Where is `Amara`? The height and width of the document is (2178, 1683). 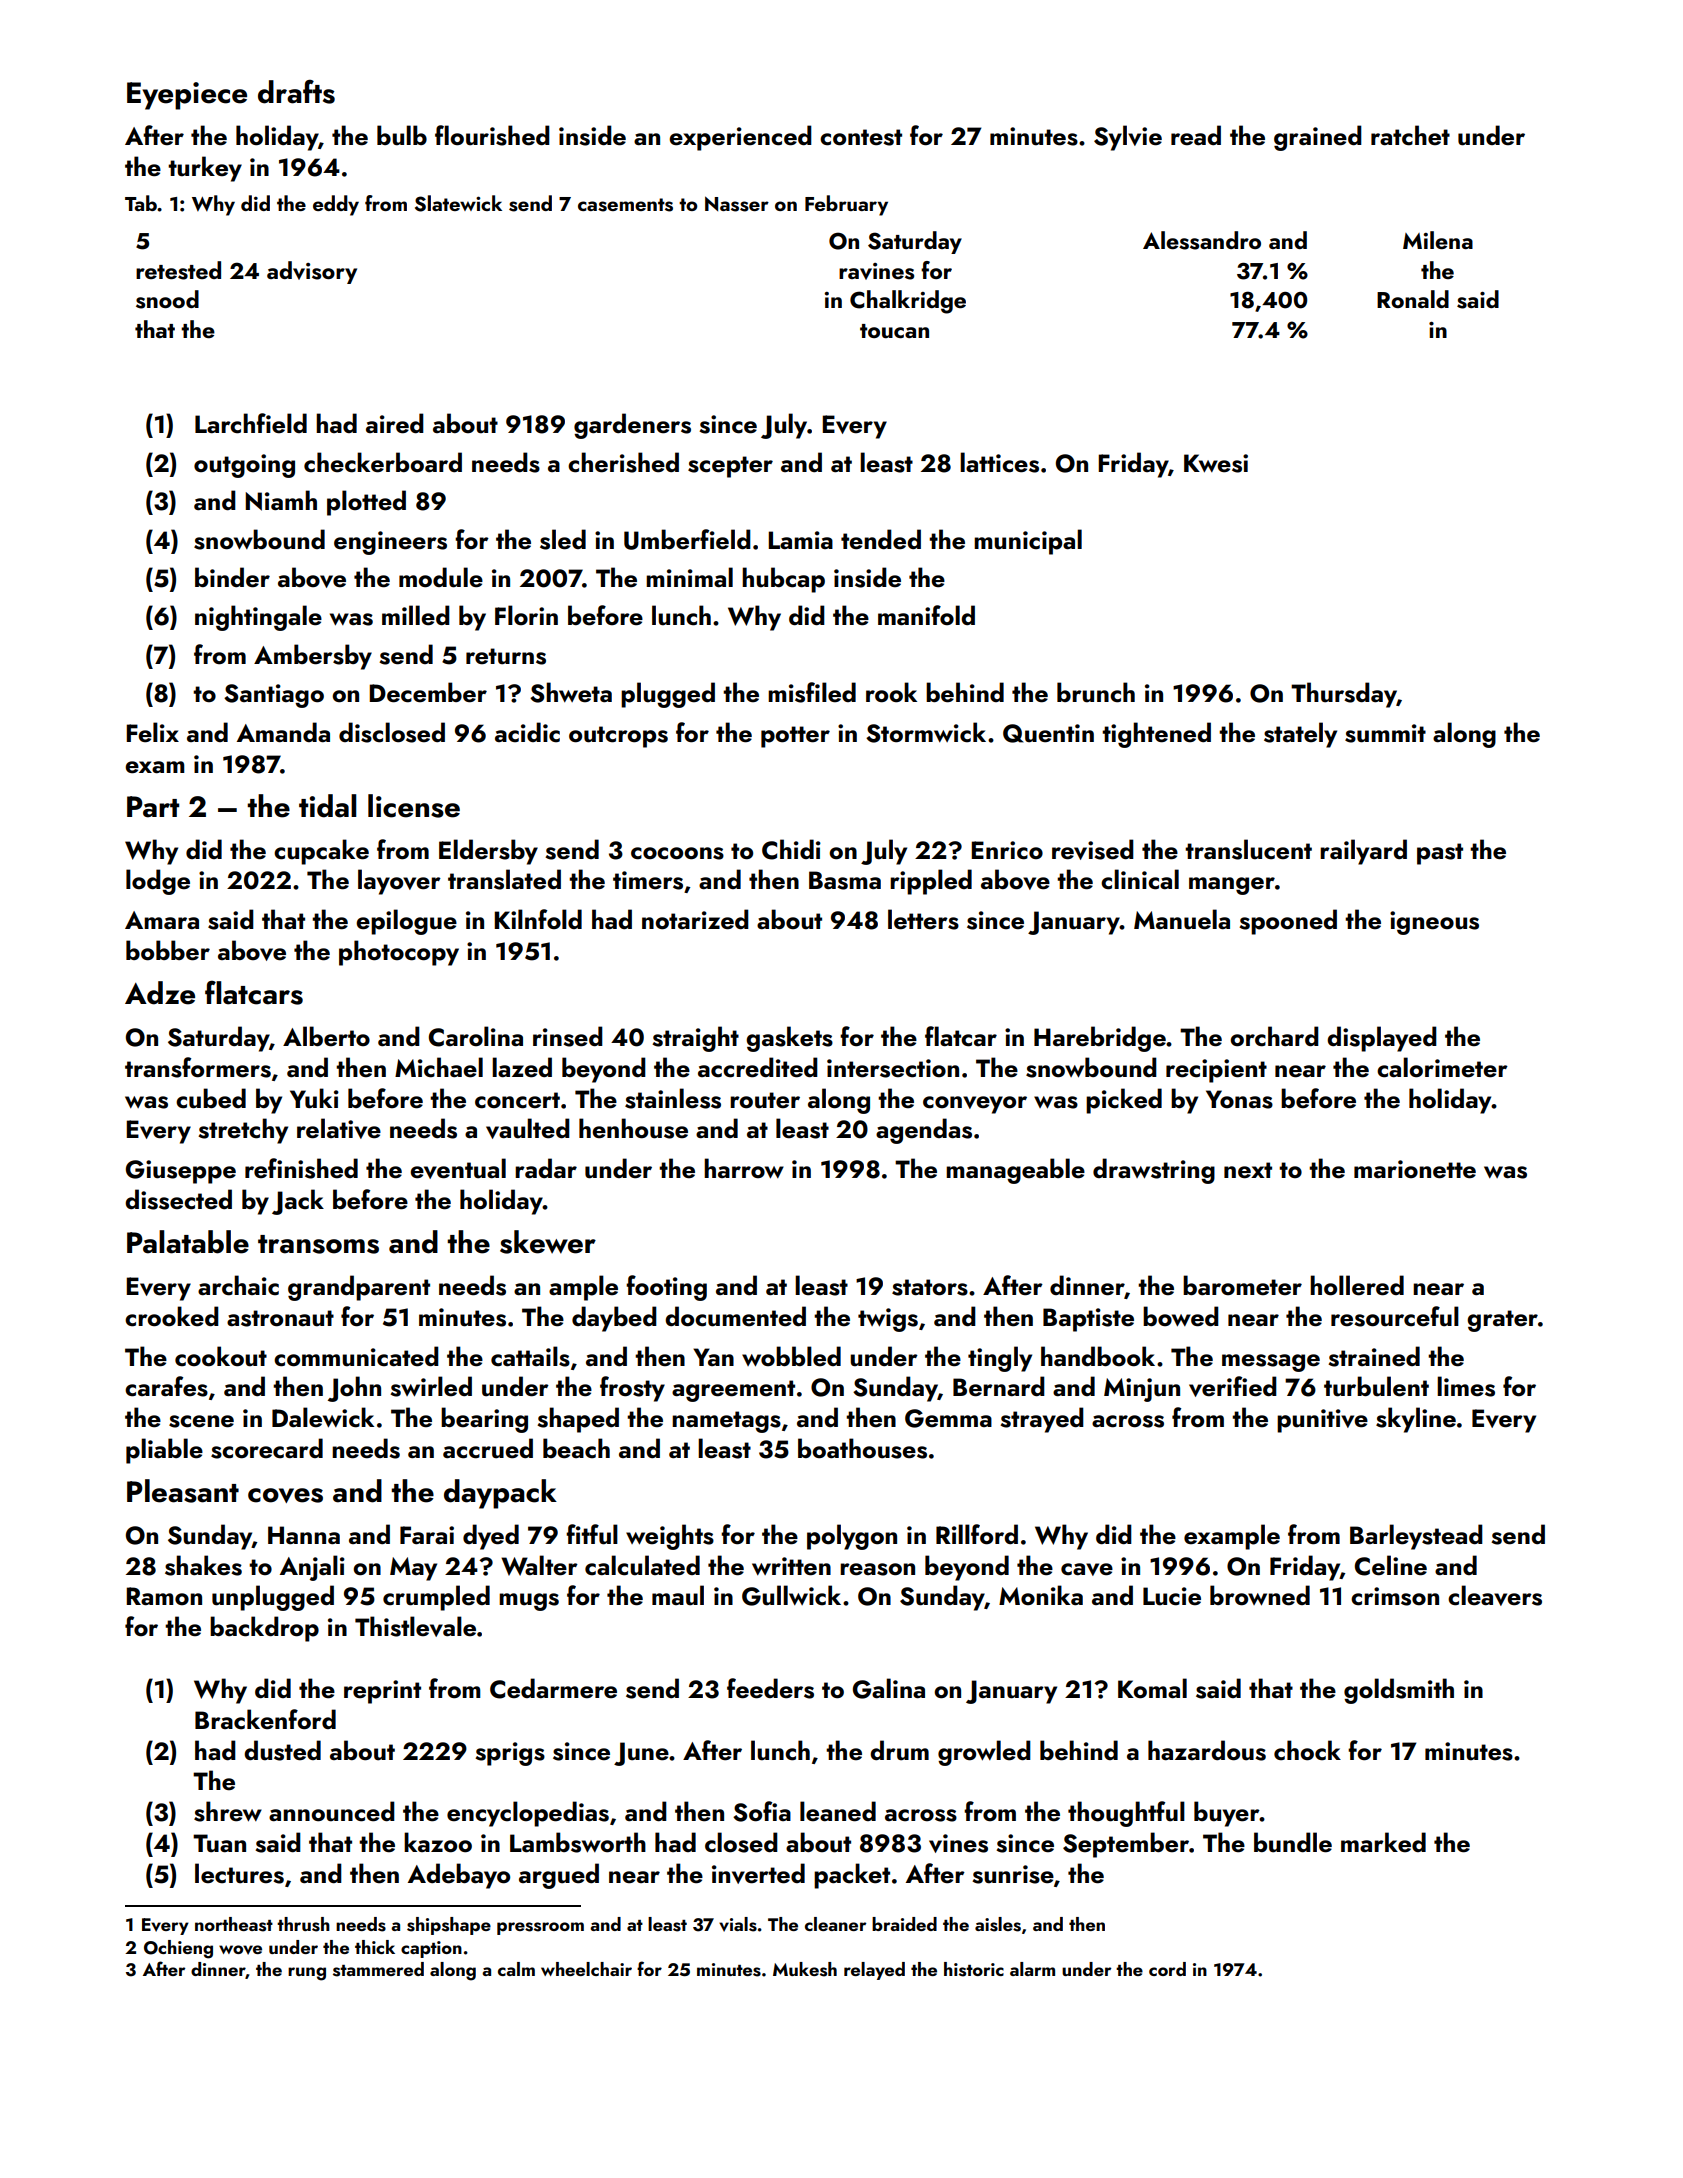 Amara is located at coordinates (162, 920).
